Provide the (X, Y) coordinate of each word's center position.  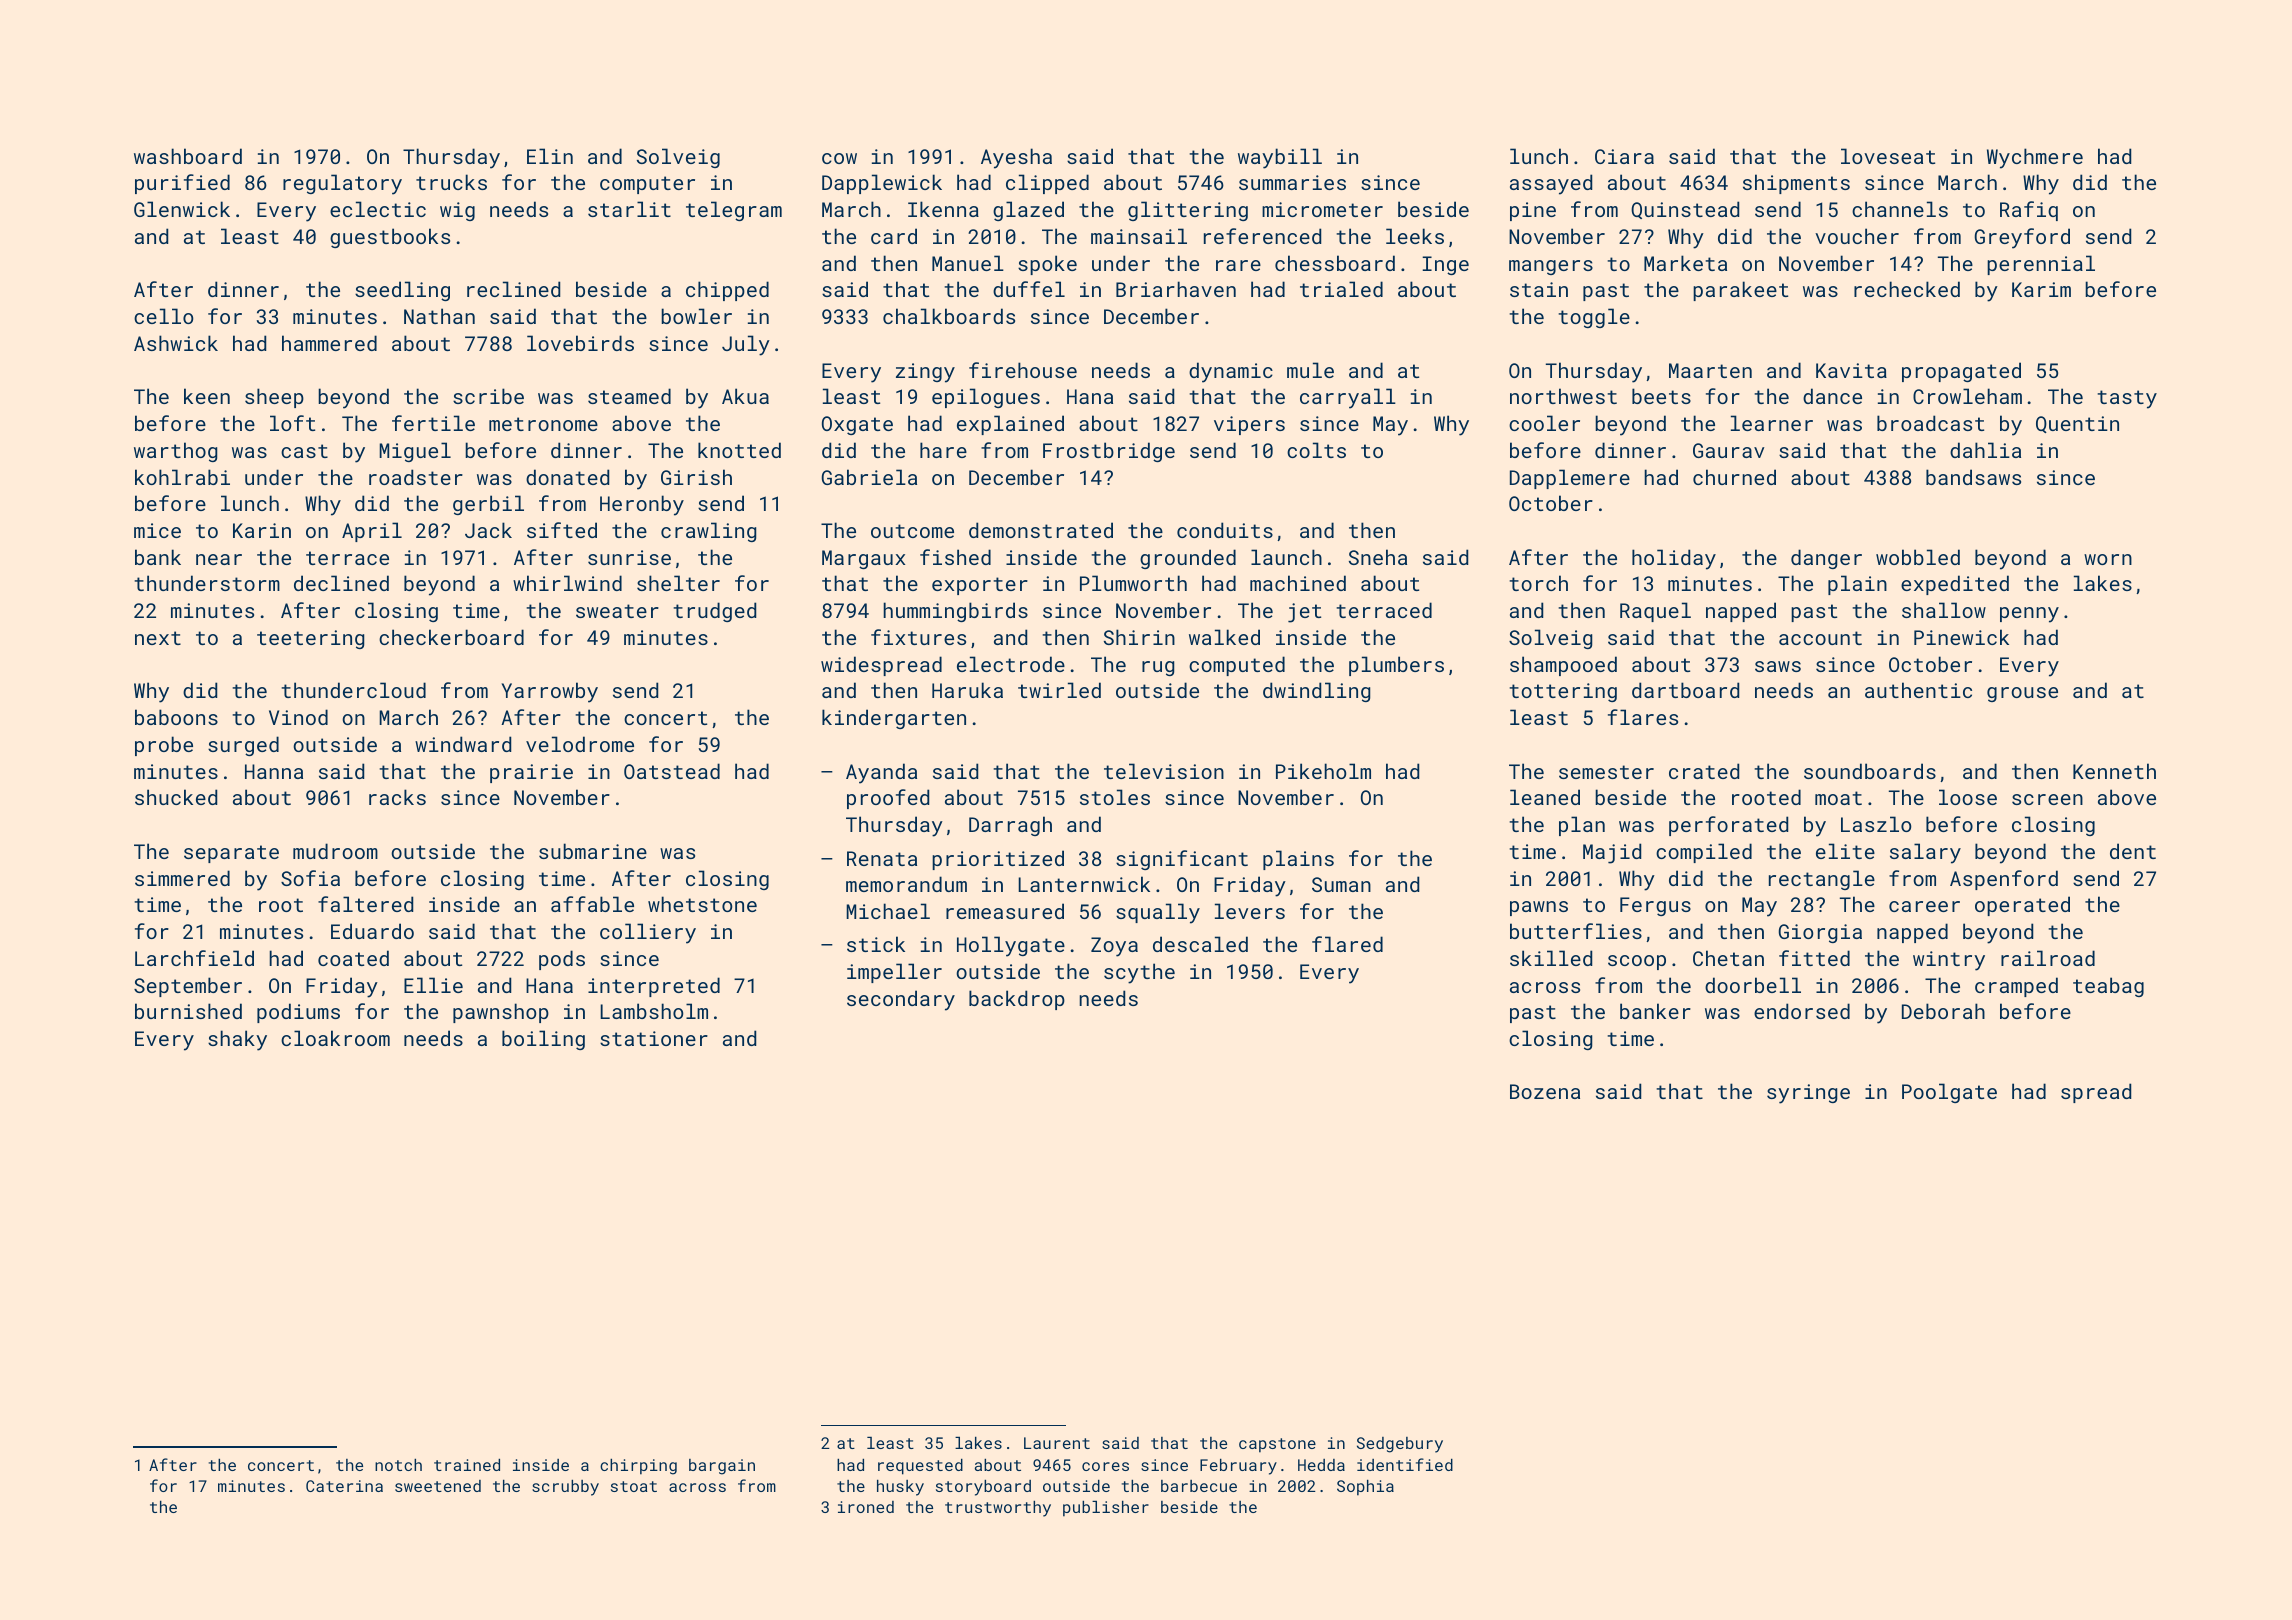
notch (398, 1465)
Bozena (1545, 1091)
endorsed (1802, 1011)
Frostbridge (1109, 452)
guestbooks (390, 238)
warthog (175, 452)
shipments (1796, 184)
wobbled (1918, 557)
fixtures (918, 637)
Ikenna (943, 209)
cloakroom (335, 1038)
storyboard (983, 1488)
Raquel (1655, 612)
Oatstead (672, 771)
